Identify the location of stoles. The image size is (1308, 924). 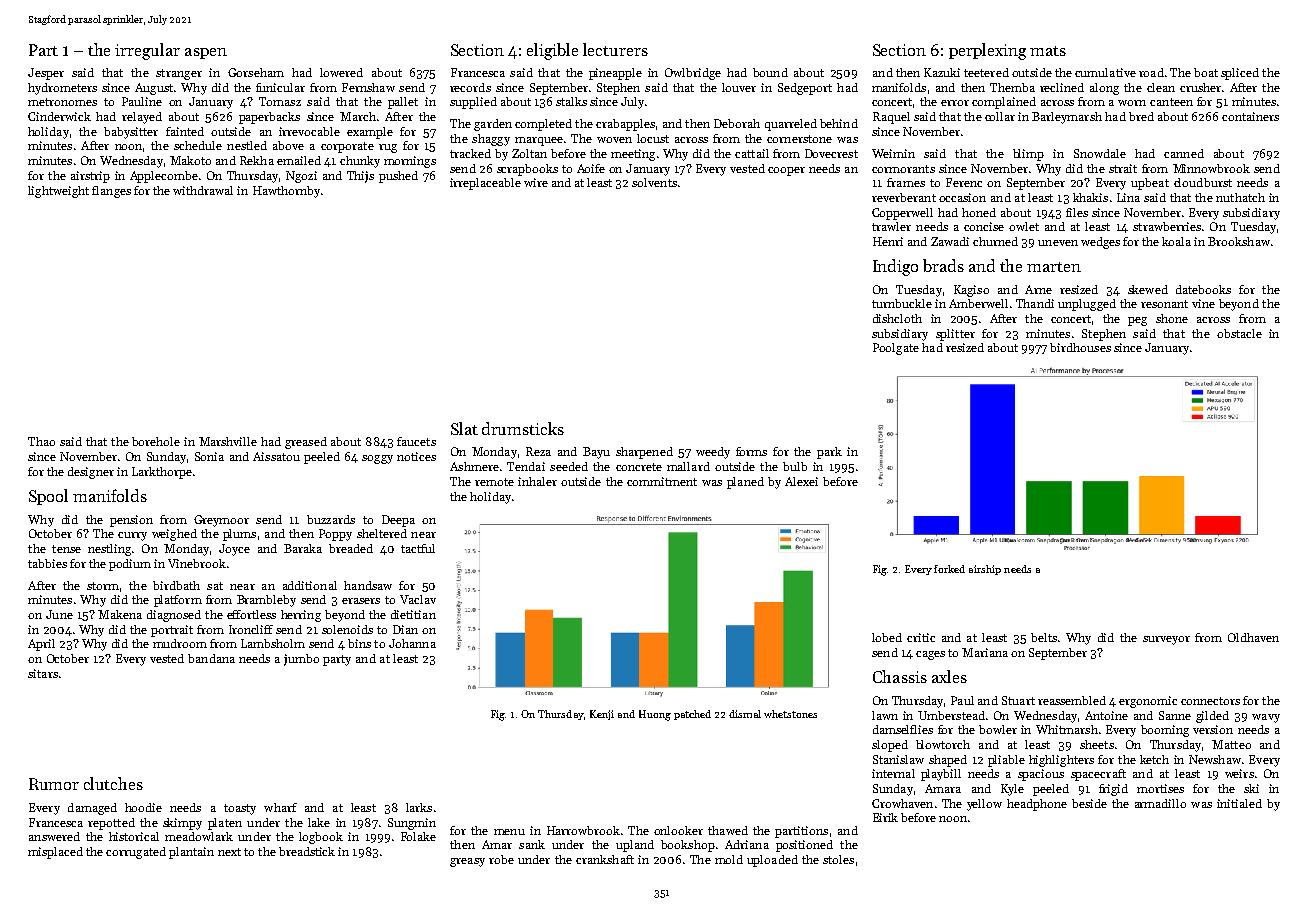
(838, 859).
